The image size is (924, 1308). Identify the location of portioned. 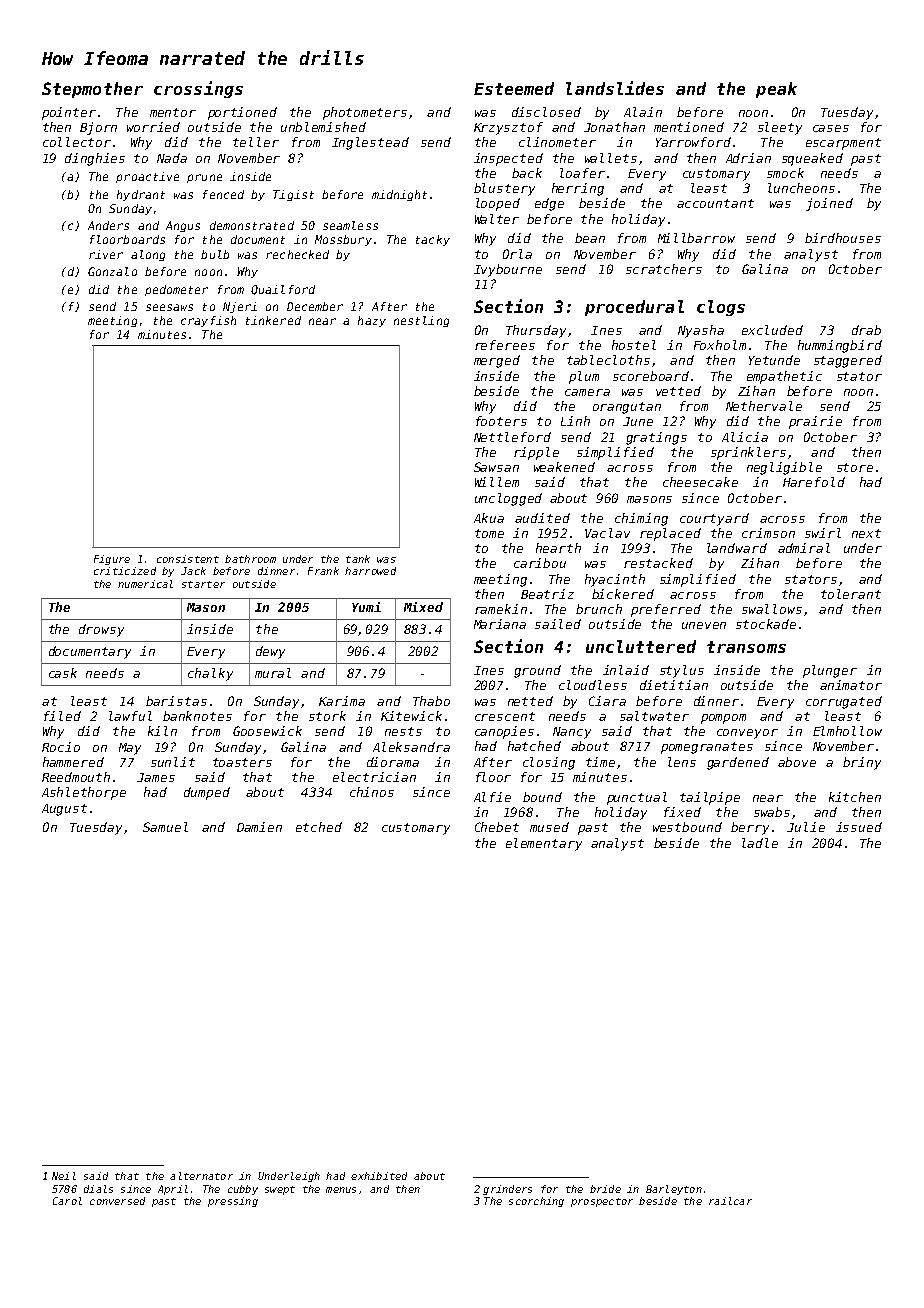
(242, 113).
